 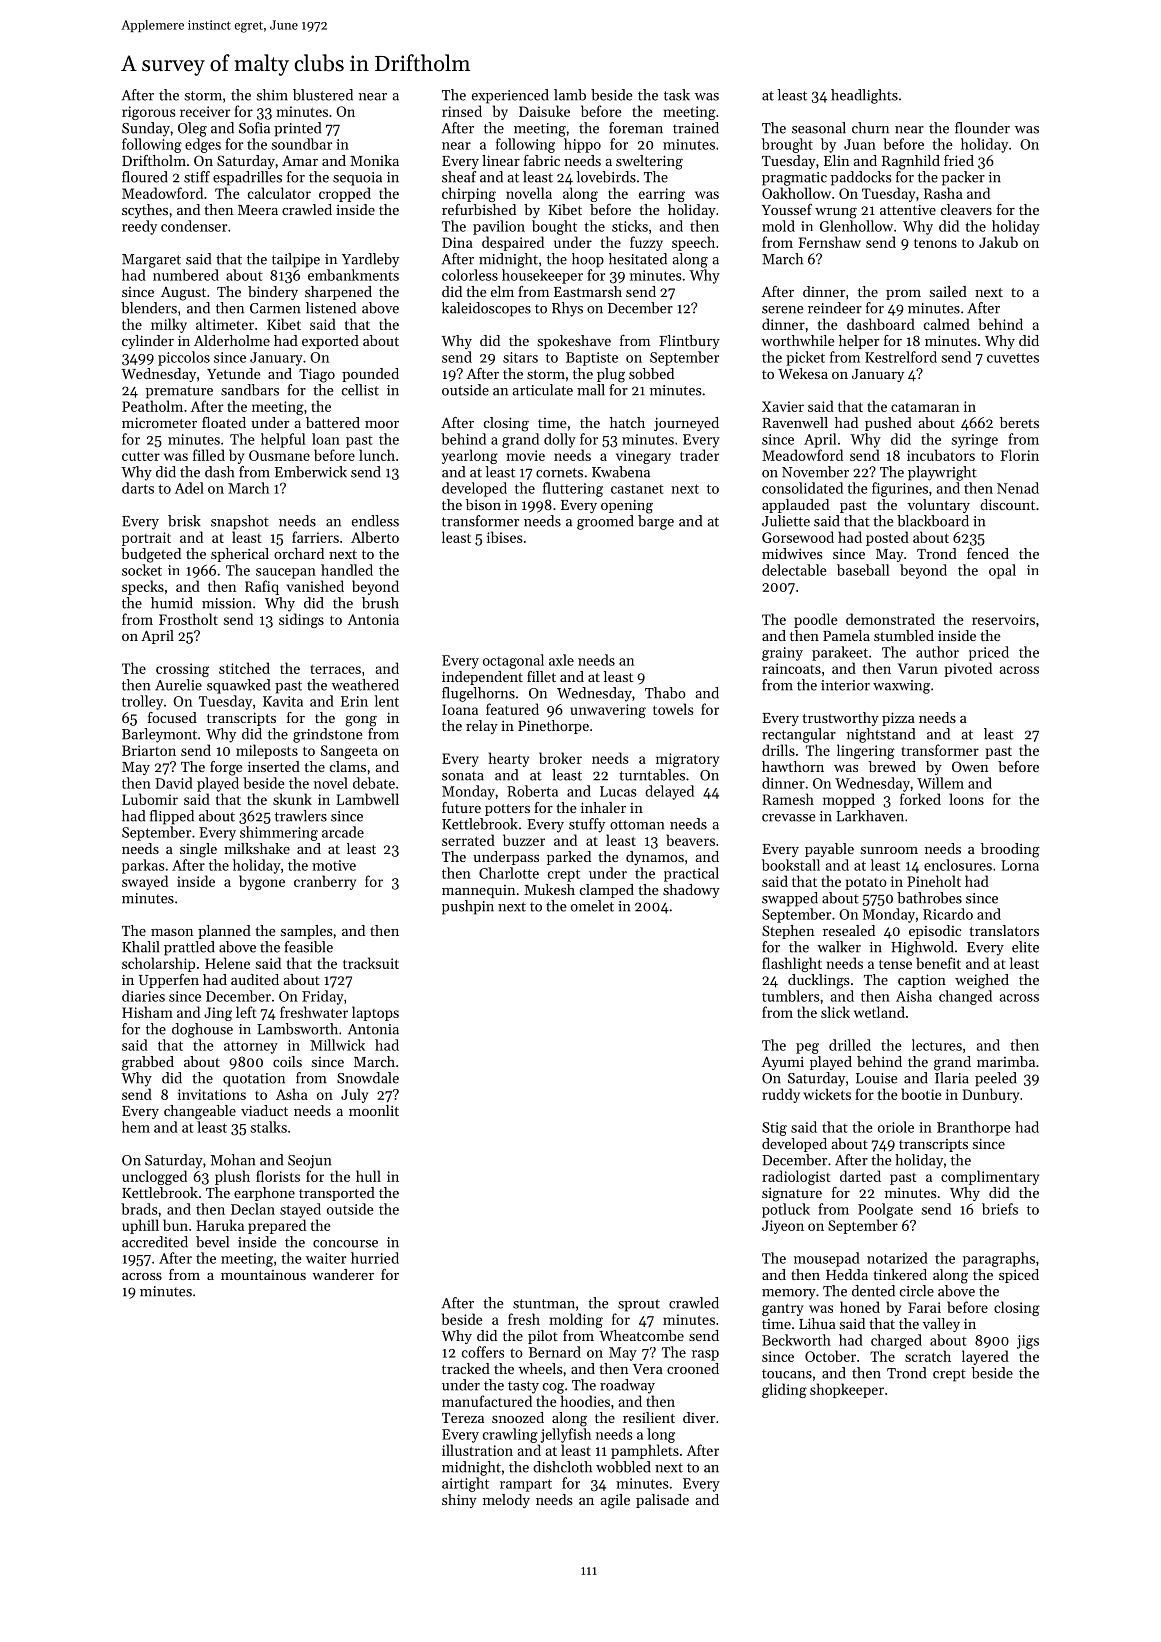 What do you see at coordinates (1025, 947) in the image?
I see `elite` at bounding box center [1025, 947].
